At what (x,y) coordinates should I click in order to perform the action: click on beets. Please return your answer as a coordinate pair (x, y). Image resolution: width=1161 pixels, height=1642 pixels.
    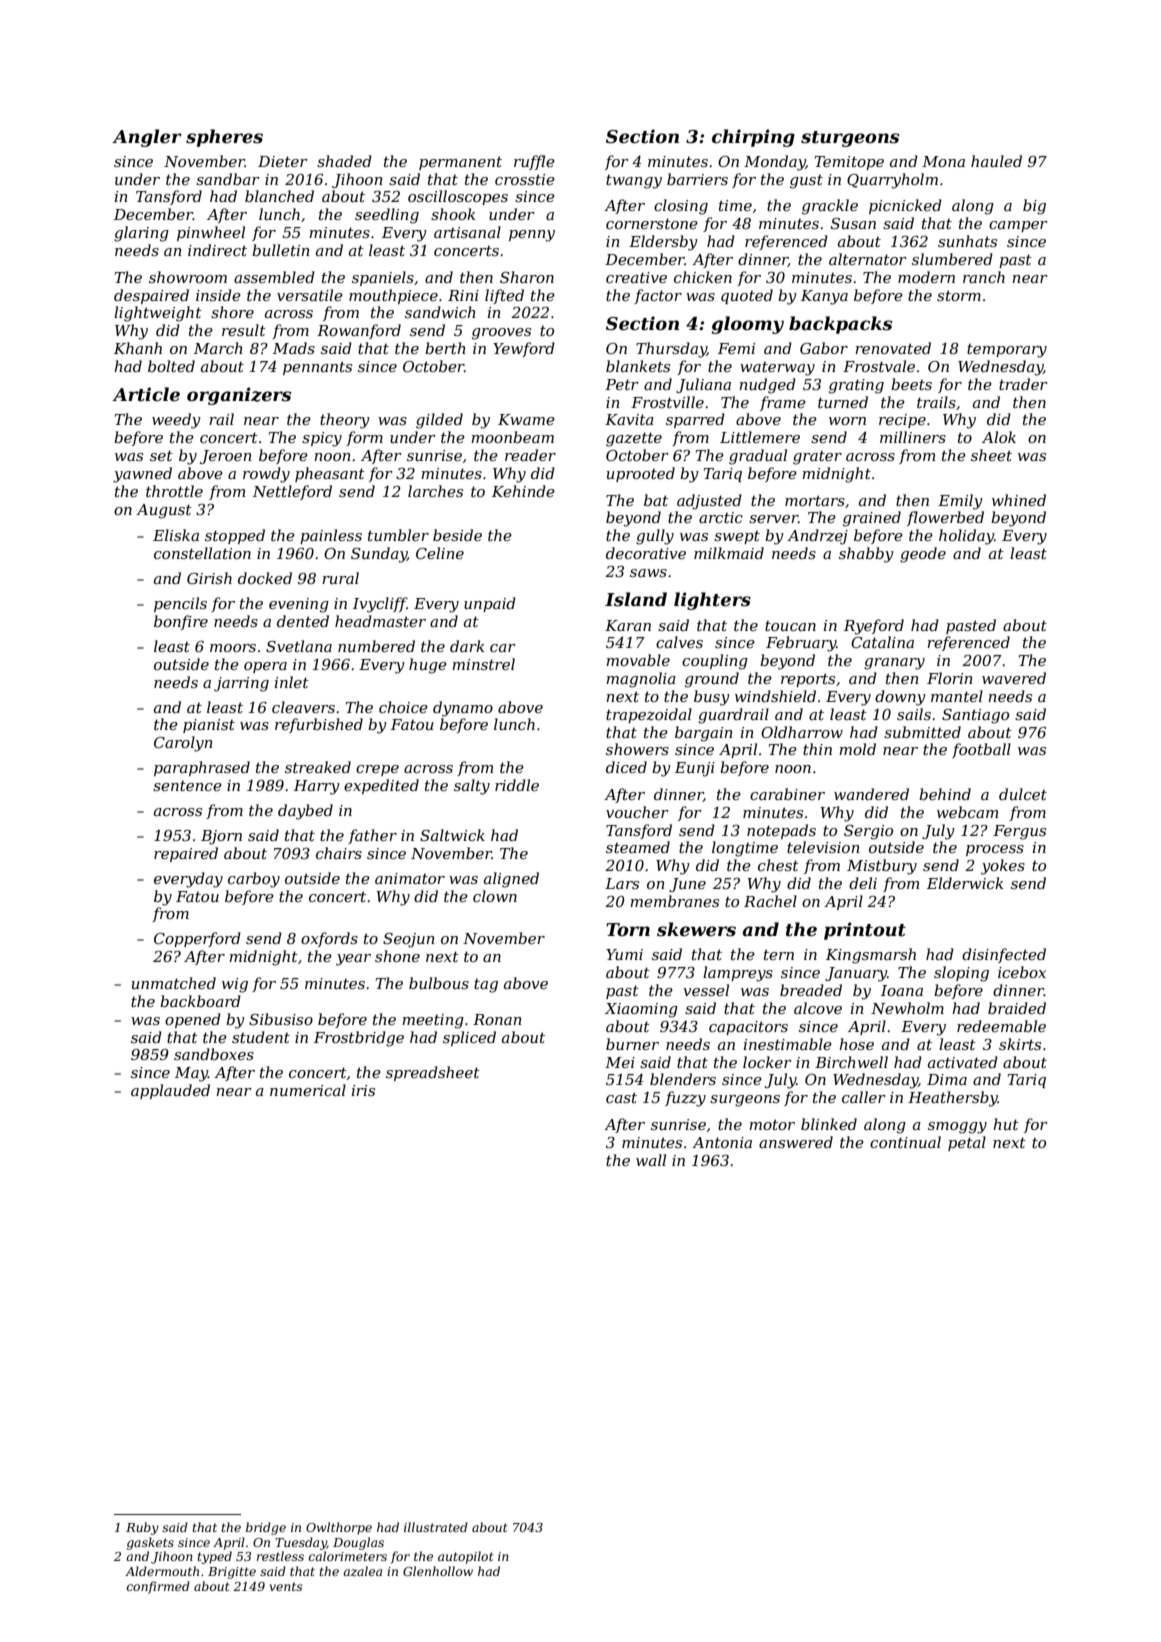
    Looking at the image, I should click on (911, 384).
